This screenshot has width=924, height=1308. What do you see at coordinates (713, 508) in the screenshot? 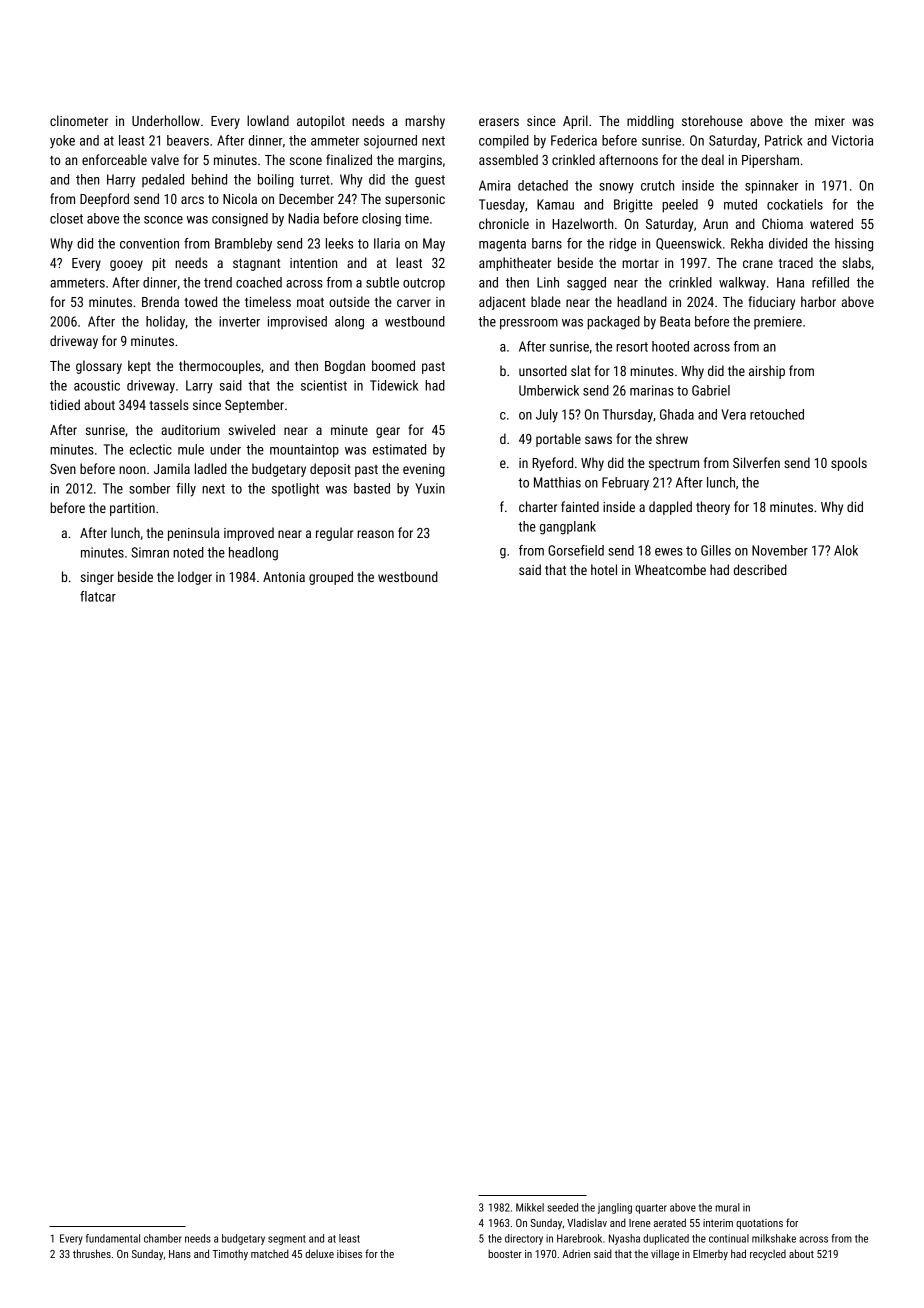
I see `theory` at bounding box center [713, 508].
